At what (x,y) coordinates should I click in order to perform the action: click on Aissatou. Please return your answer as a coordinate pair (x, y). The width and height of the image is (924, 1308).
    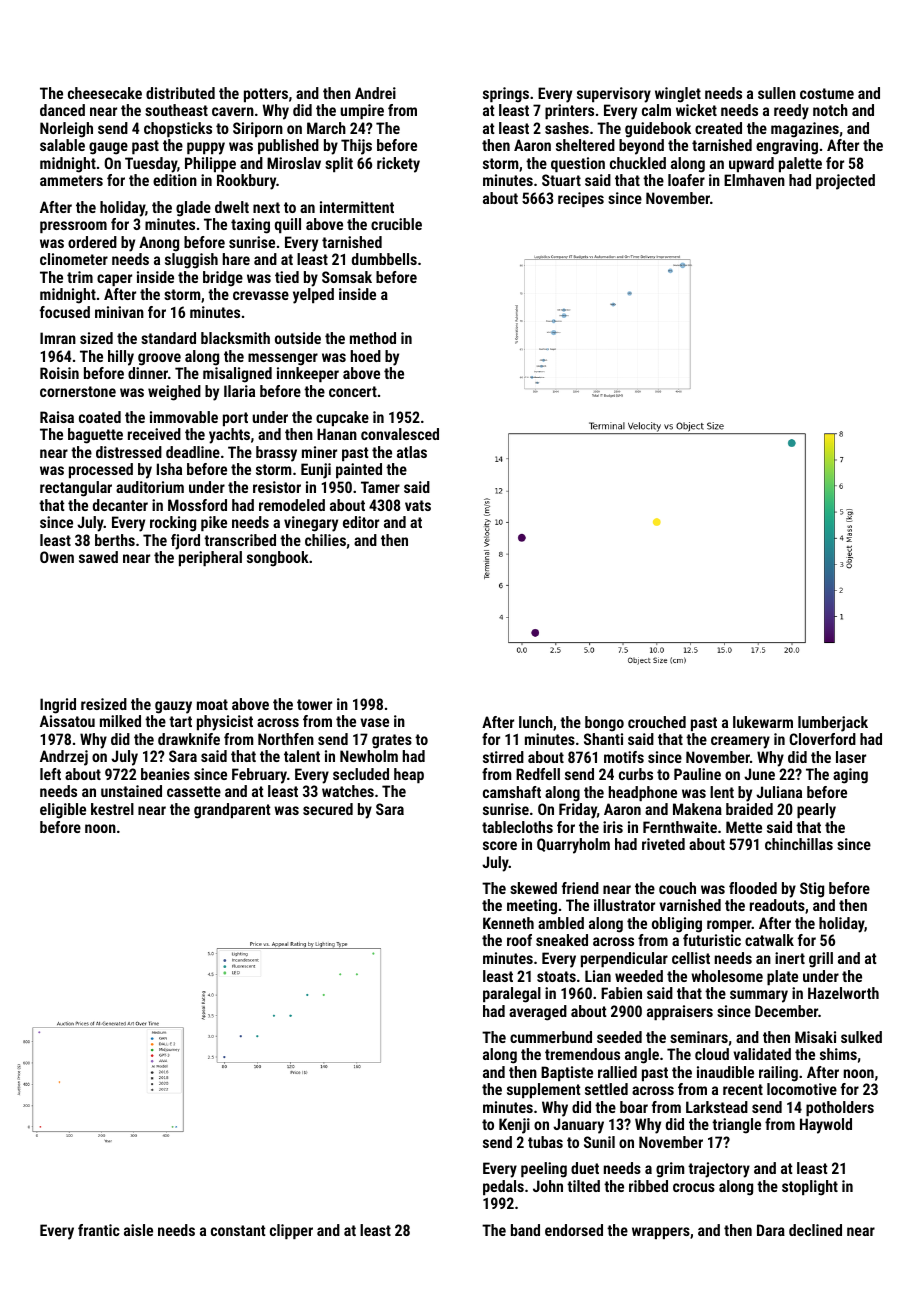
    Looking at the image, I should click on (67, 721).
